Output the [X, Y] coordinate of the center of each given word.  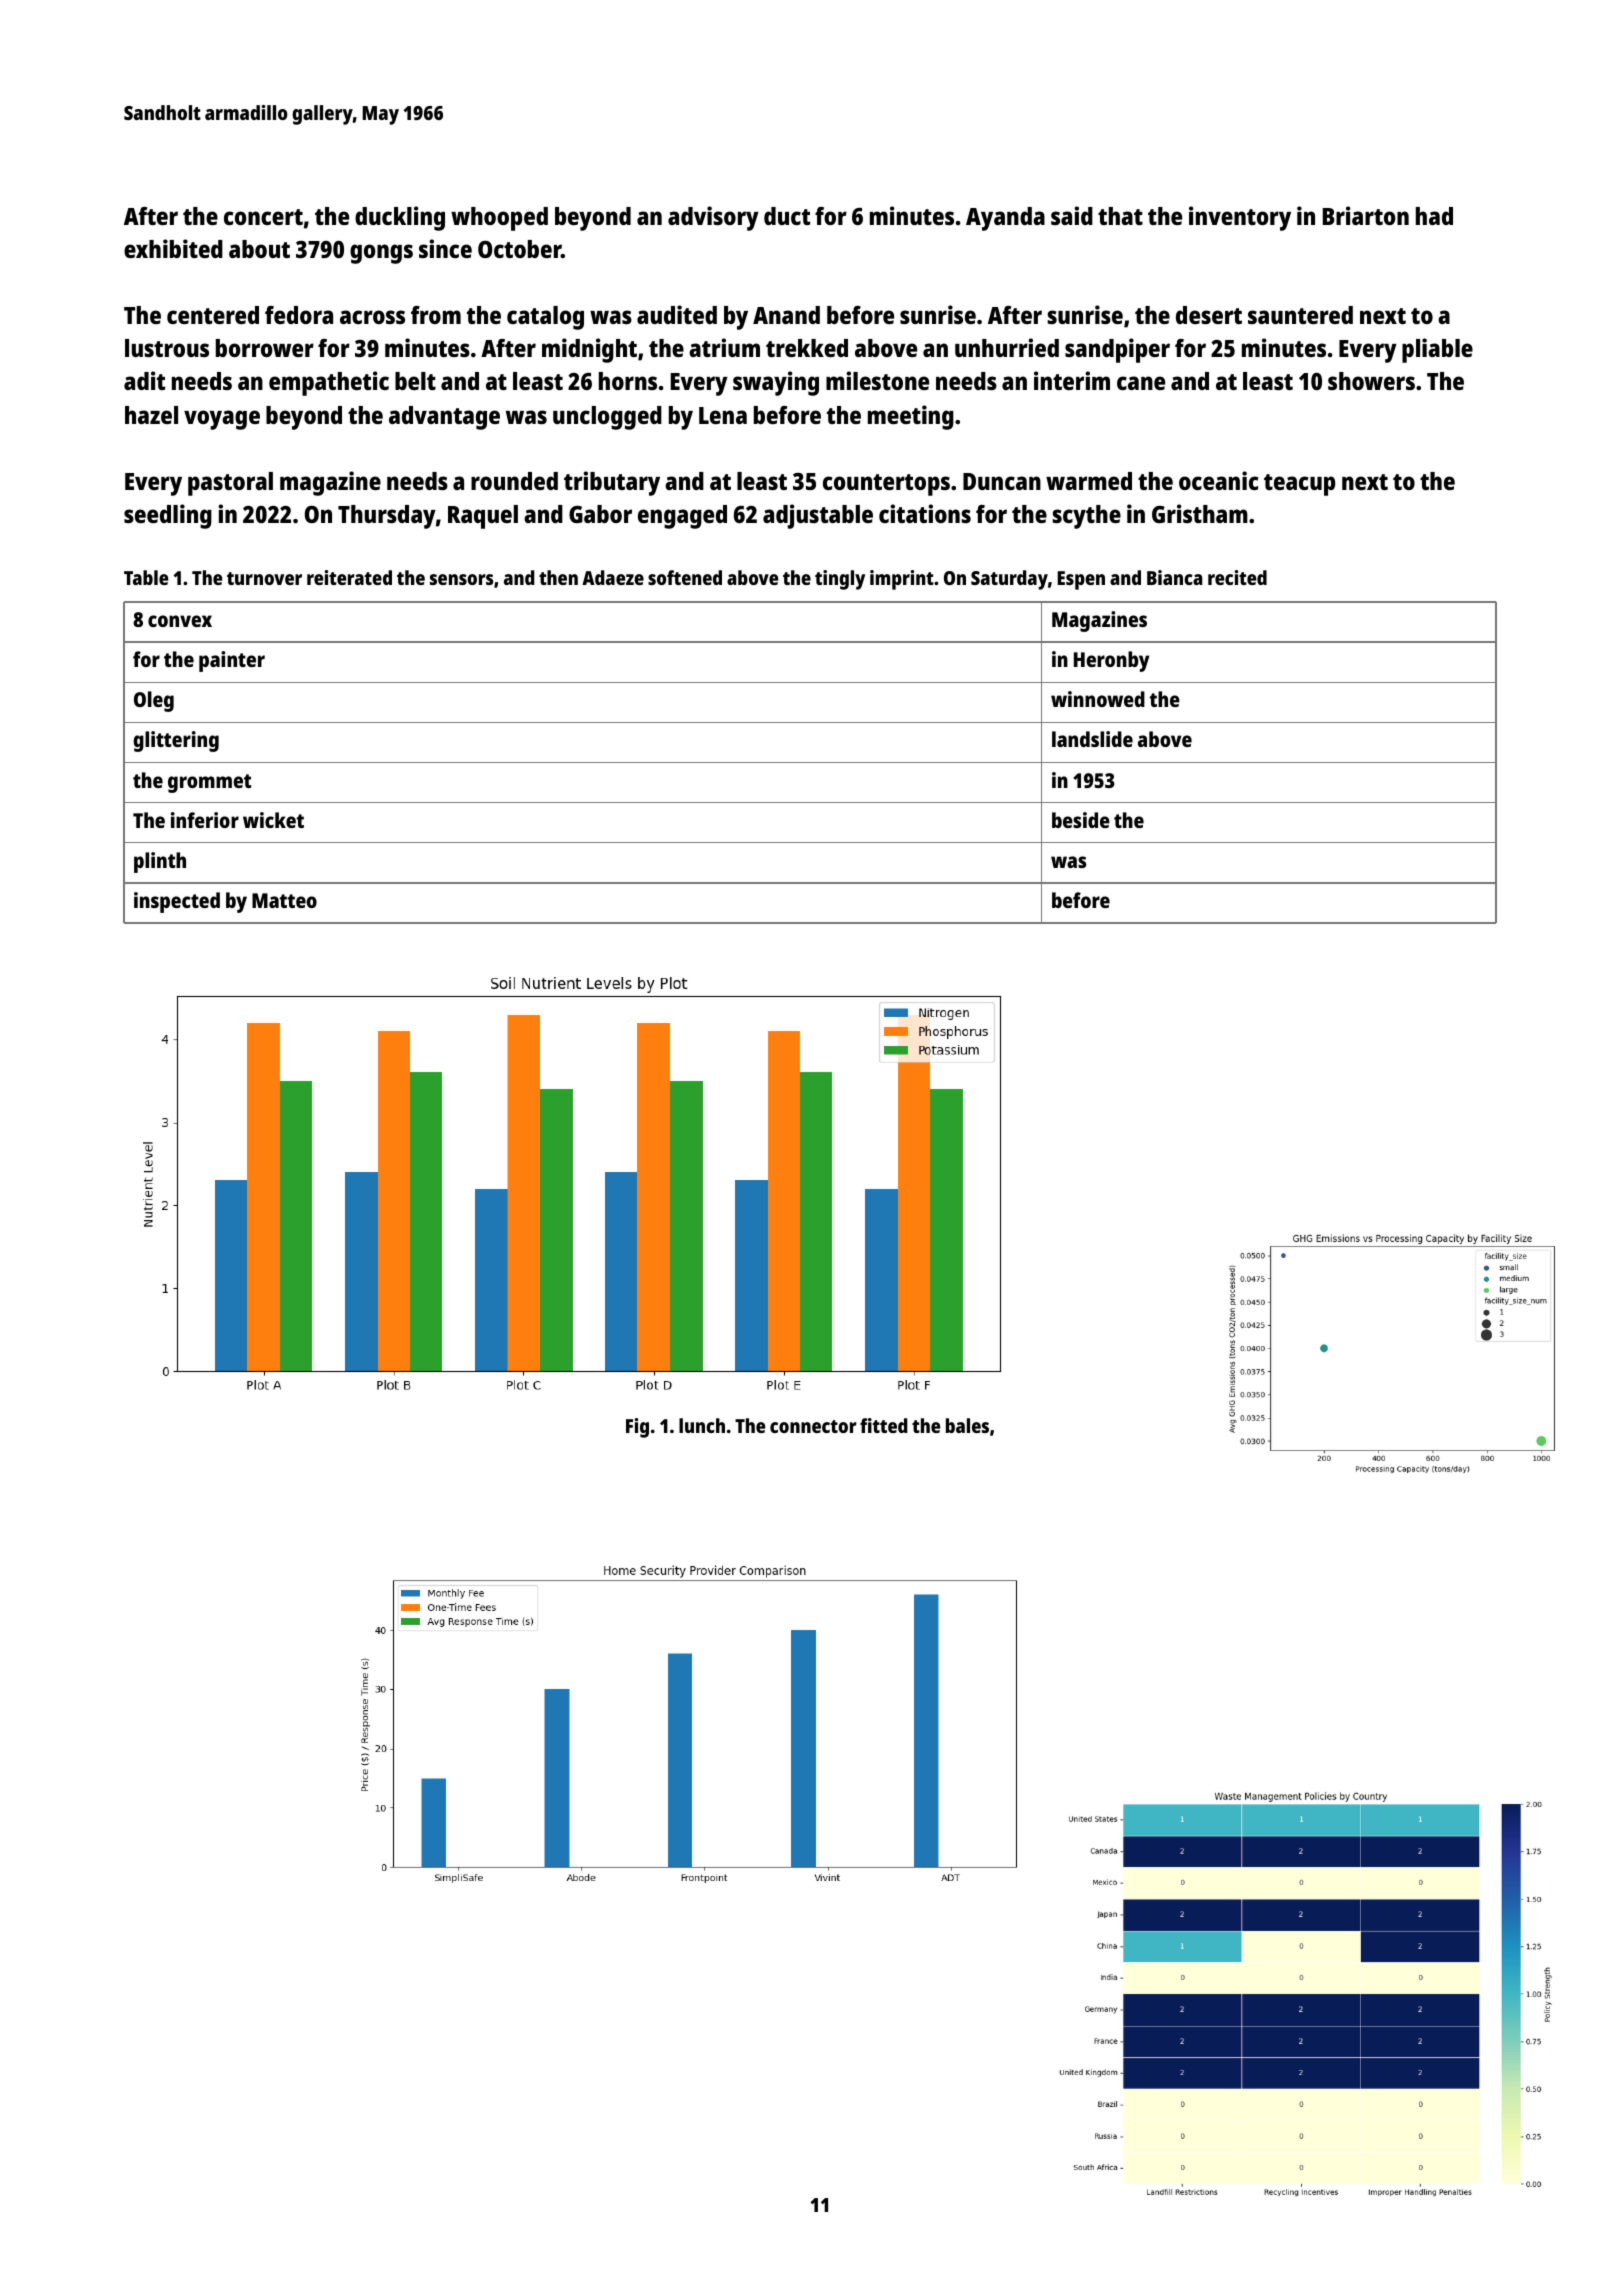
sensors [462, 579]
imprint [902, 580]
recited [1237, 577]
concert [263, 217]
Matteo [284, 900]
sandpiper [1117, 350]
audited [677, 314]
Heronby [1111, 661]
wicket [273, 820]
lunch [702, 1425]
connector [813, 1426]
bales [967, 1425]
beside [1081, 820]
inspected [177, 902]
